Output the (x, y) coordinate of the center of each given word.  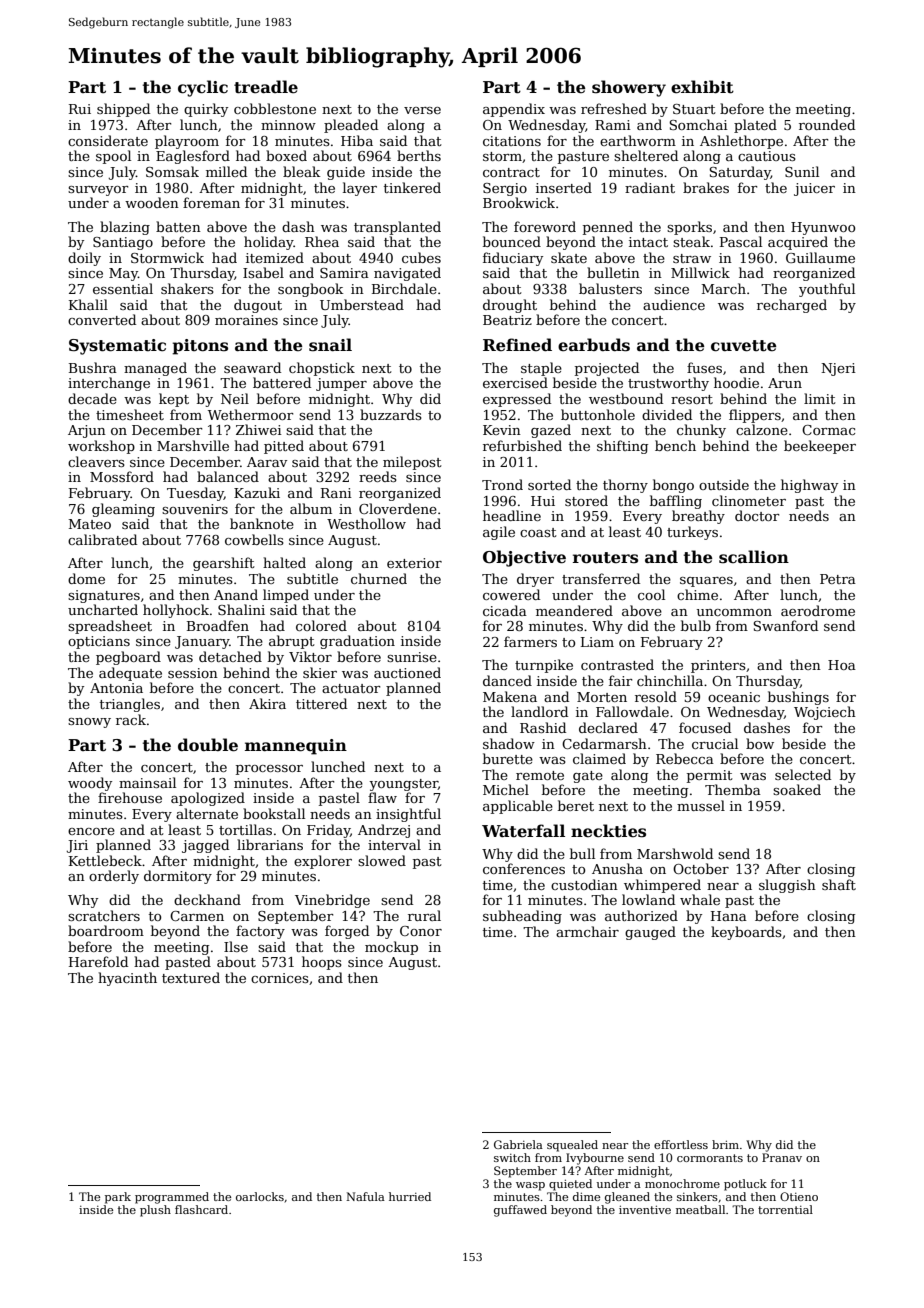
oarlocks (260, 1196)
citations (512, 141)
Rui (80, 109)
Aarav (267, 462)
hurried (410, 1196)
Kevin (502, 430)
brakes (706, 187)
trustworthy (668, 384)
